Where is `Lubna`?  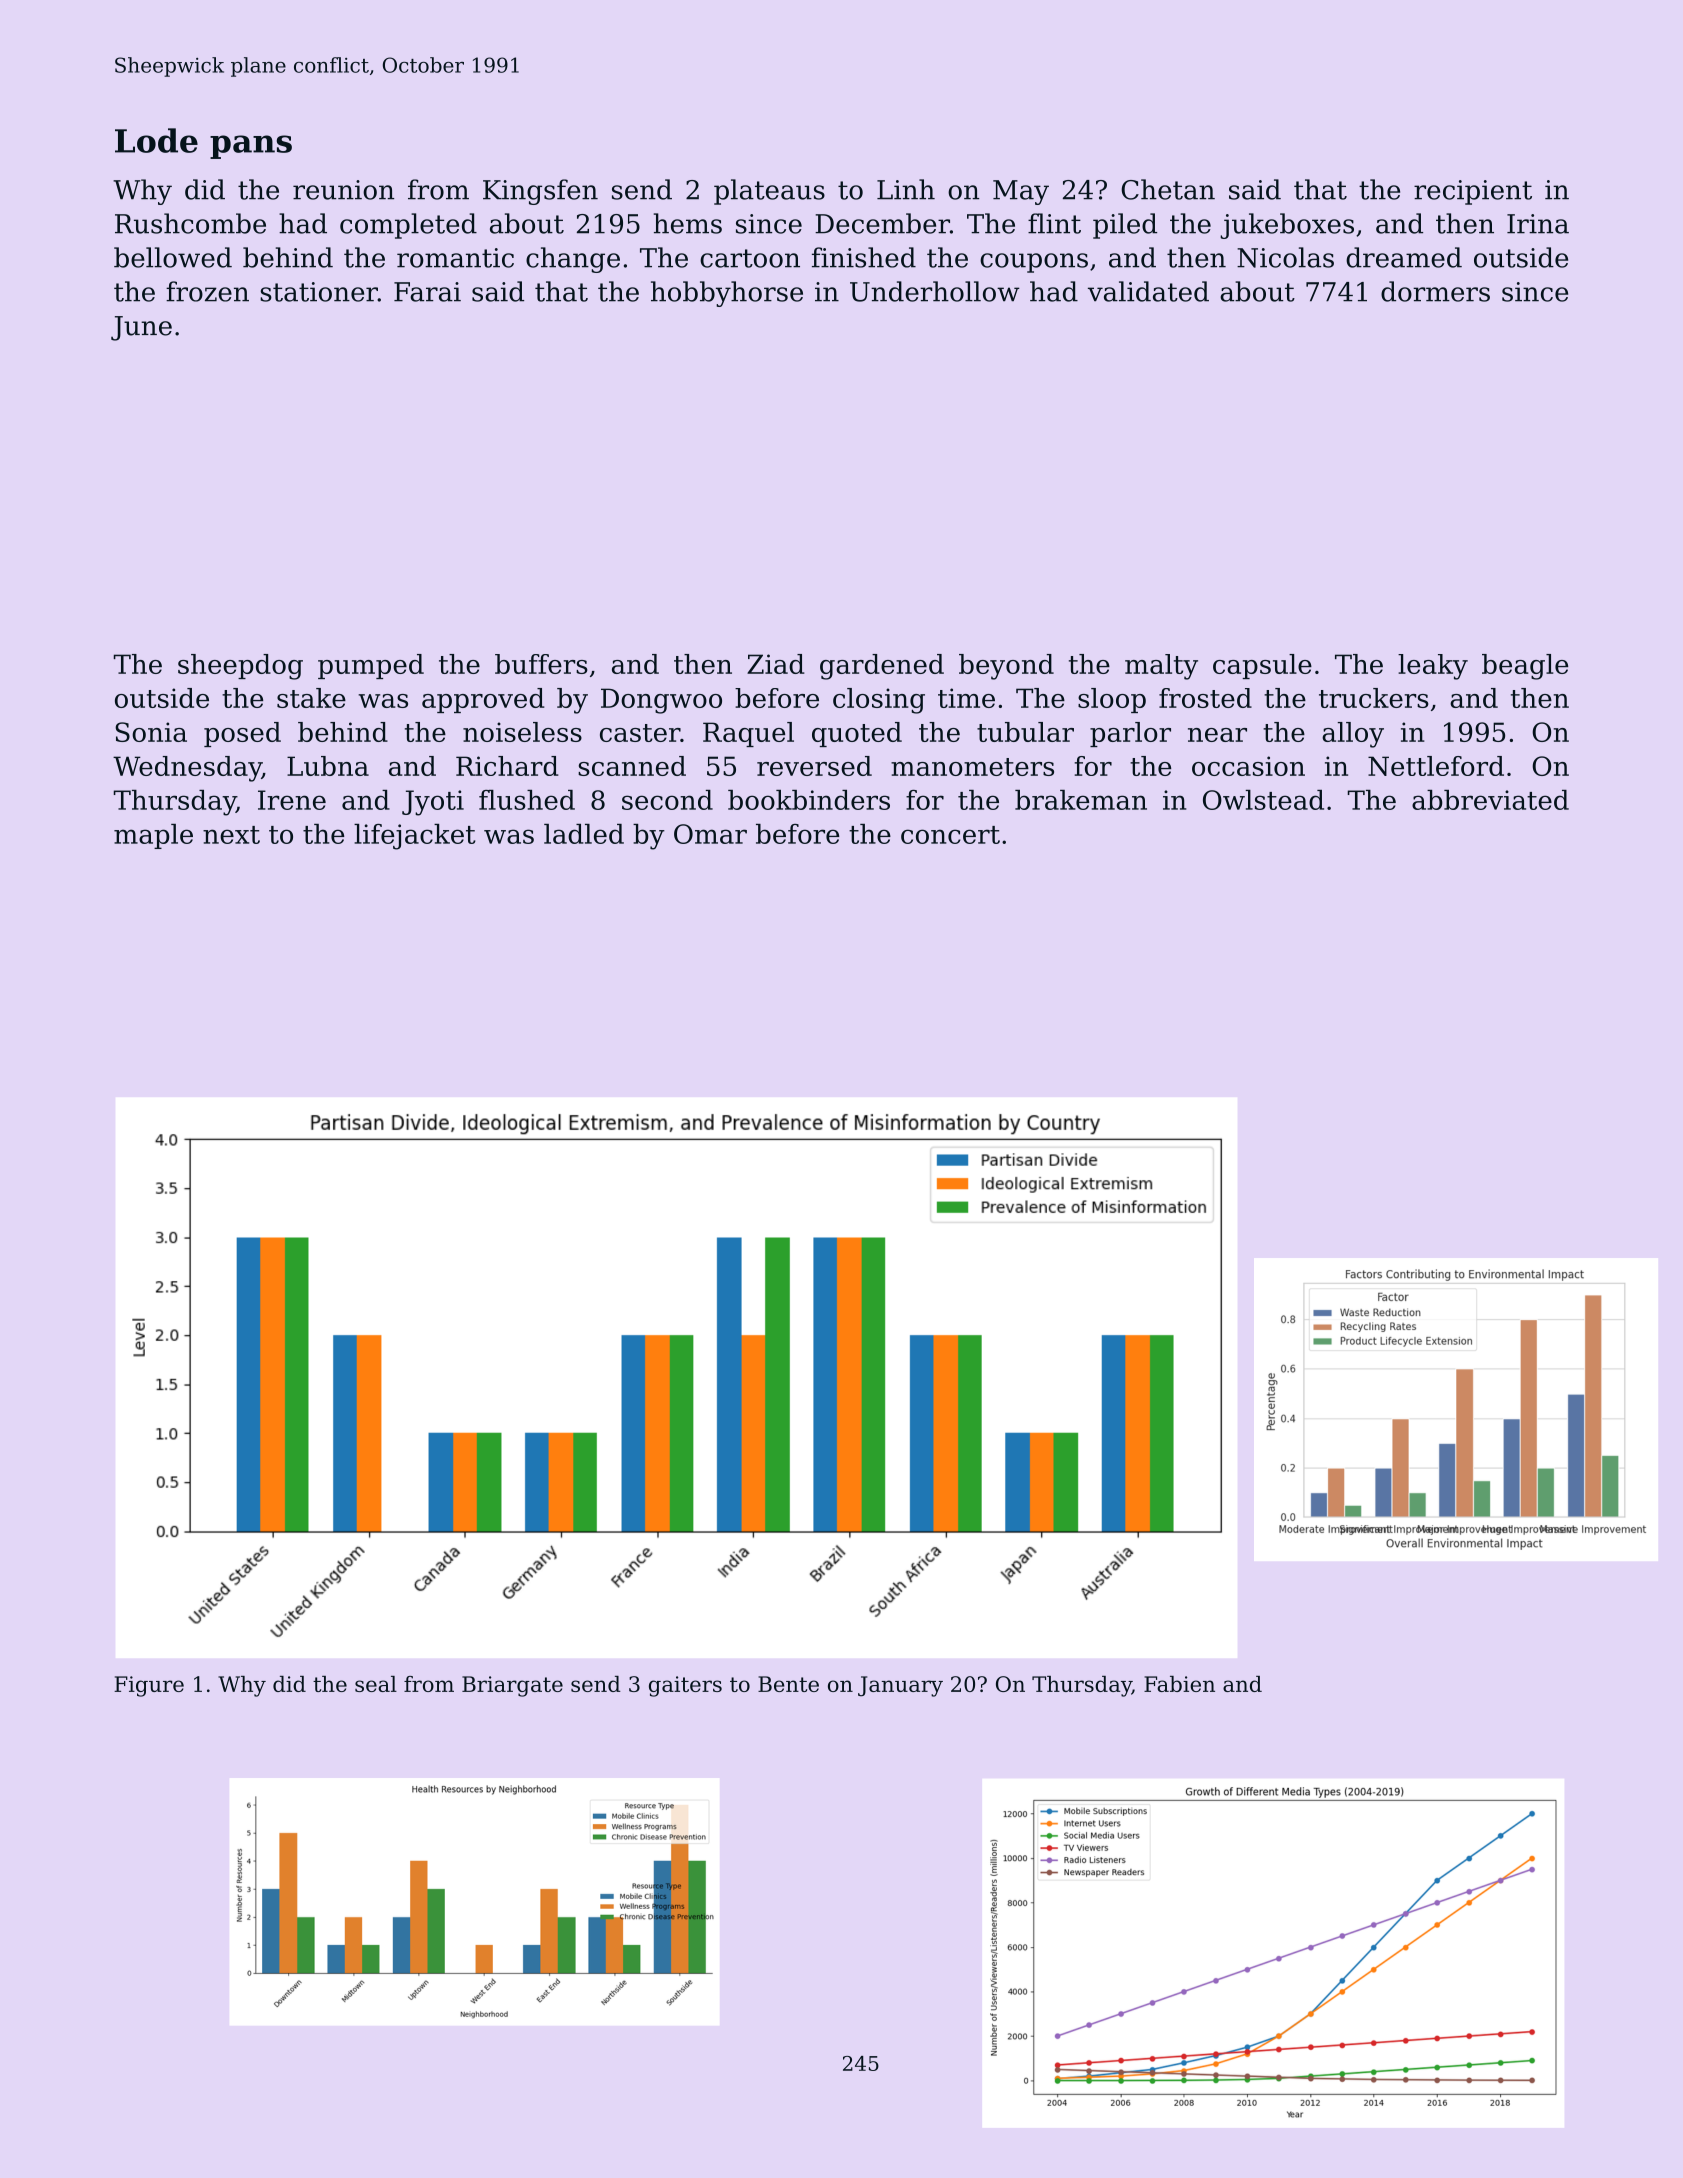 Lubna is located at coordinates (328, 766).
